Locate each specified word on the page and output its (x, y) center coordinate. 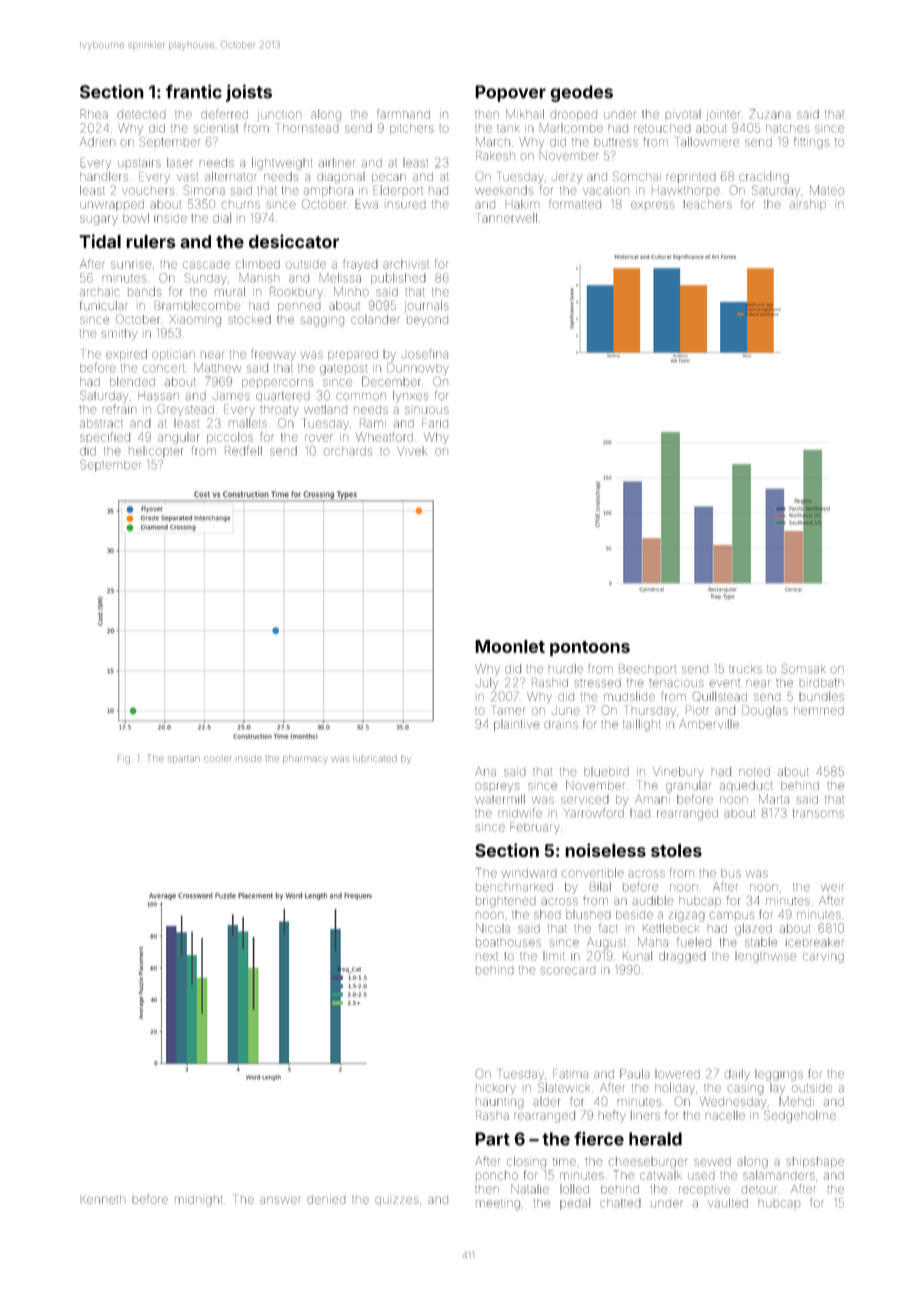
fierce (599, 1139)
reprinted (691, 178)
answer (280, 1200)
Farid (435, 423)
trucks (745, 670)
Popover (510, 93)
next (487, 957)
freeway (273, 355)
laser (180, 162)
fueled (694, 942)
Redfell (243, 451)
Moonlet (510, 646)
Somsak (803, 669)
